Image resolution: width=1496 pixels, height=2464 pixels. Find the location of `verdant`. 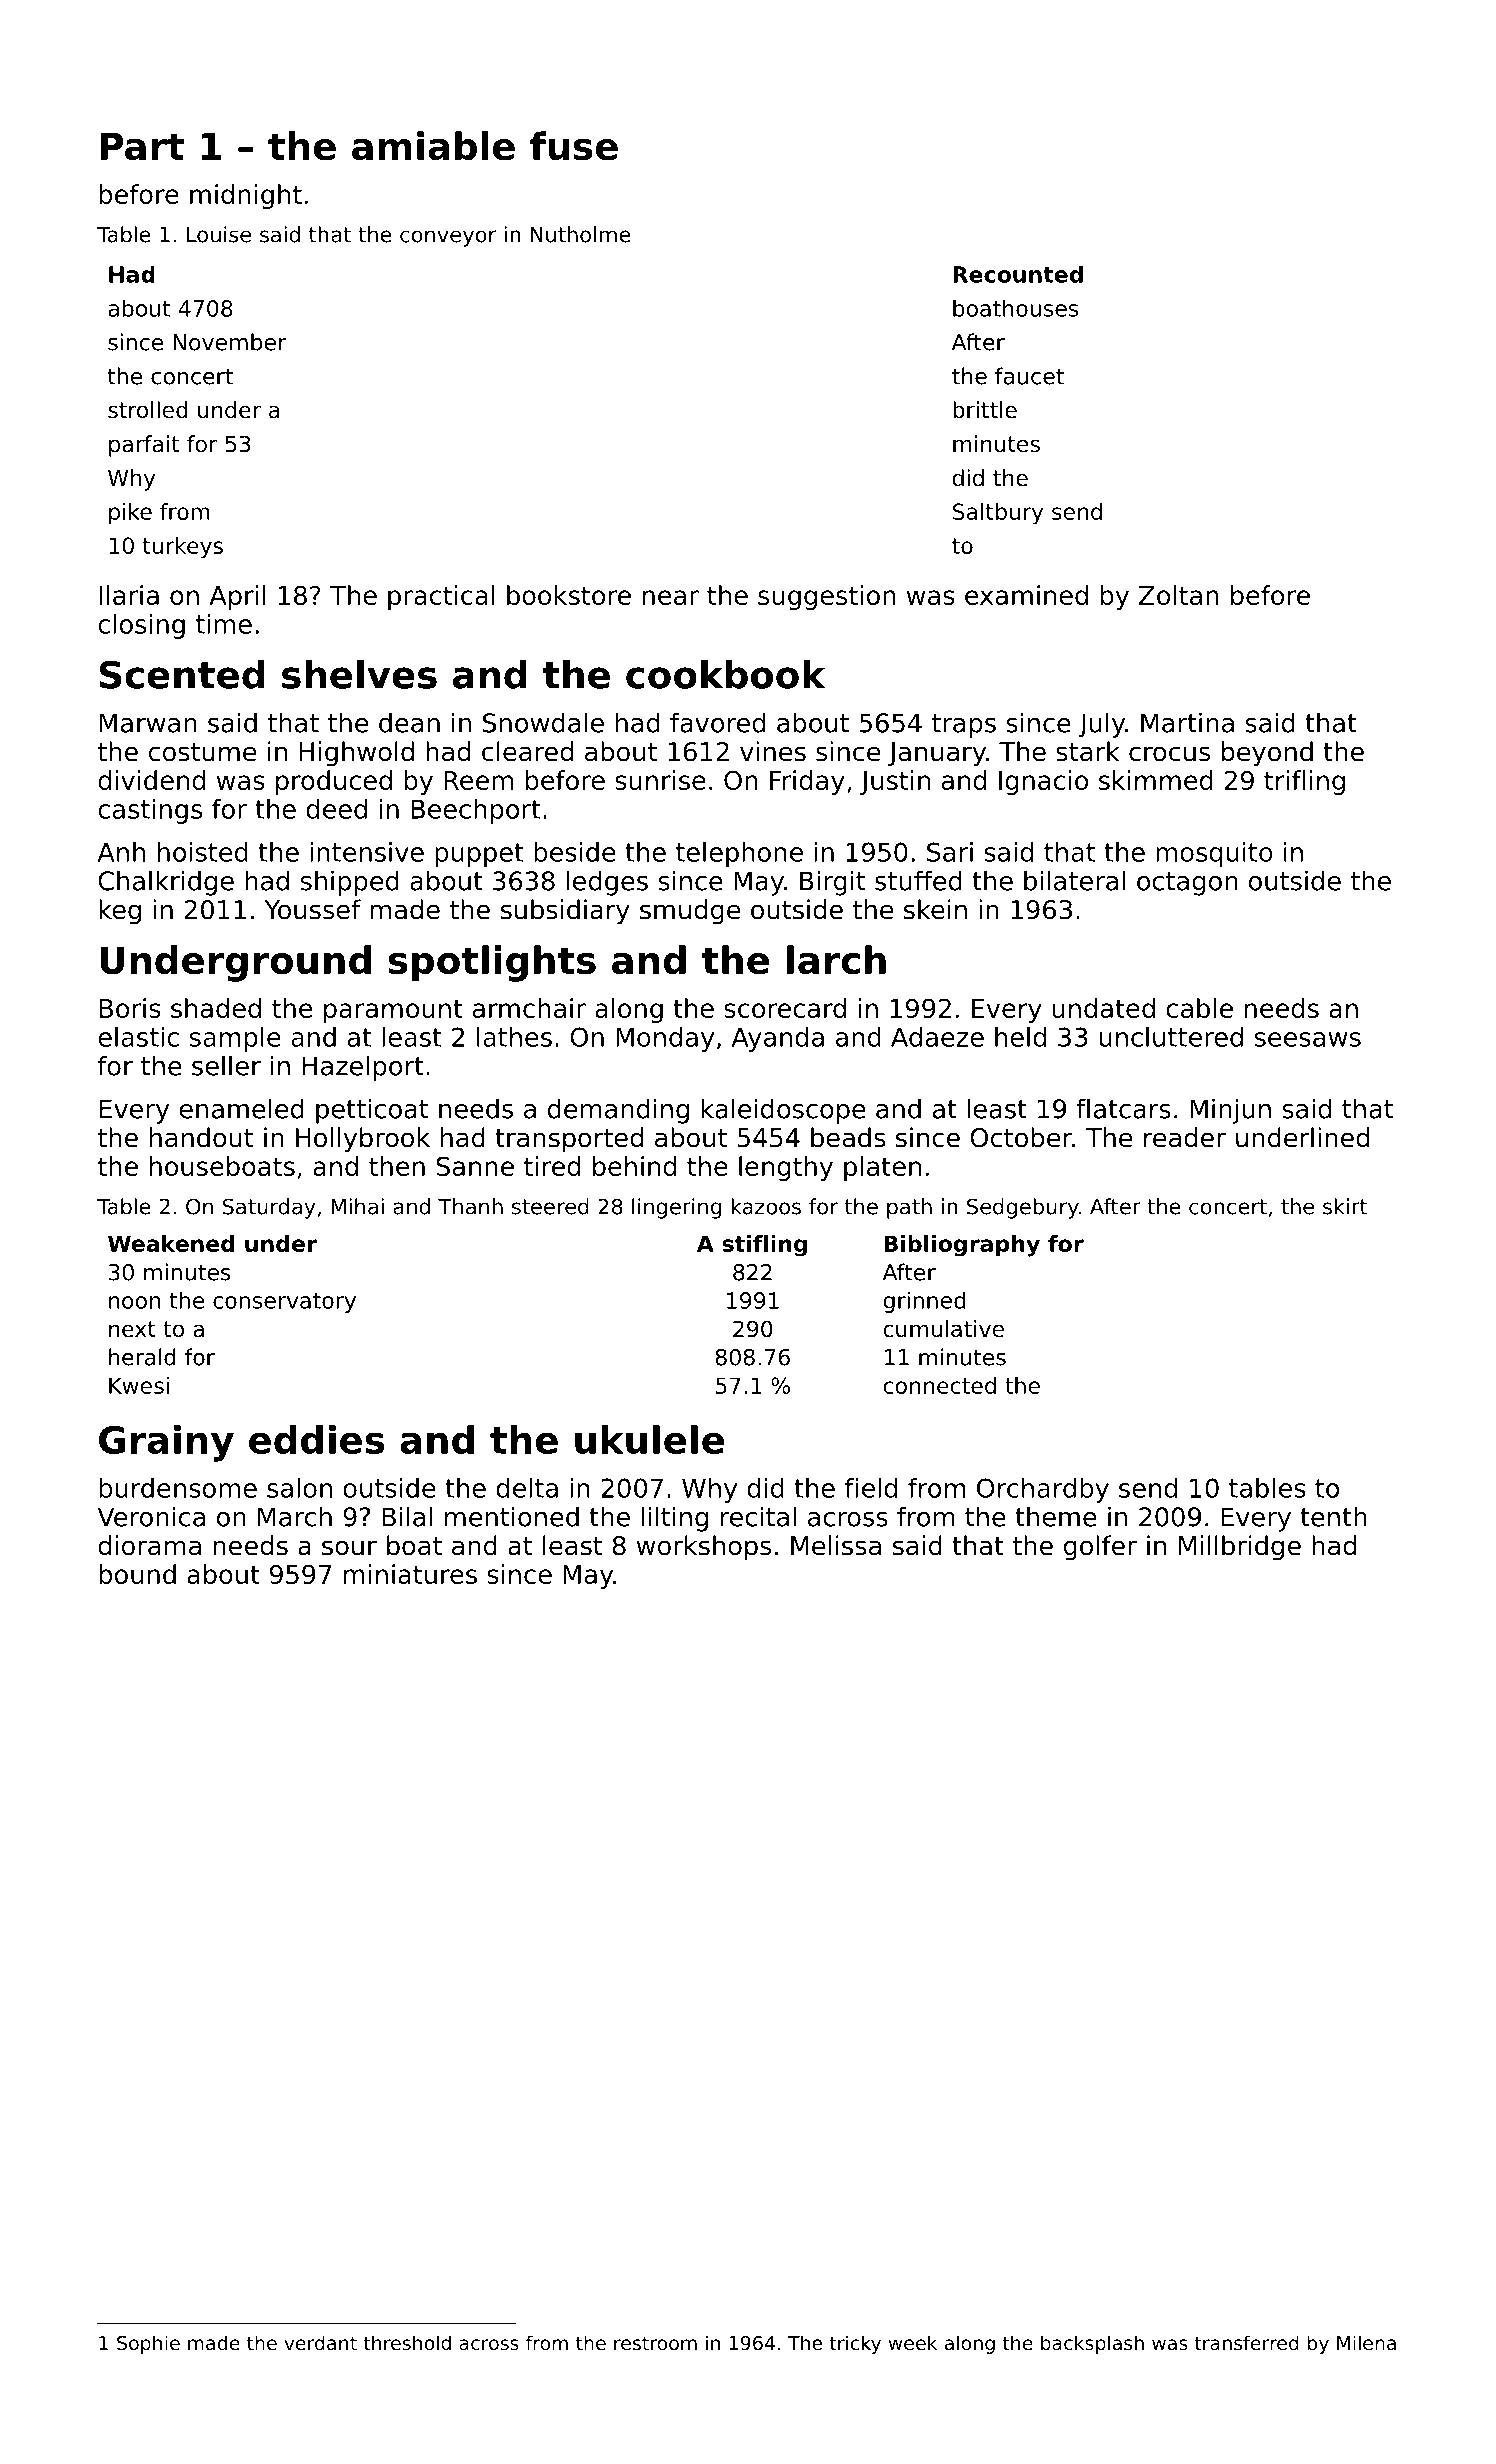

verdant is located at coordinates (320, 2342).
